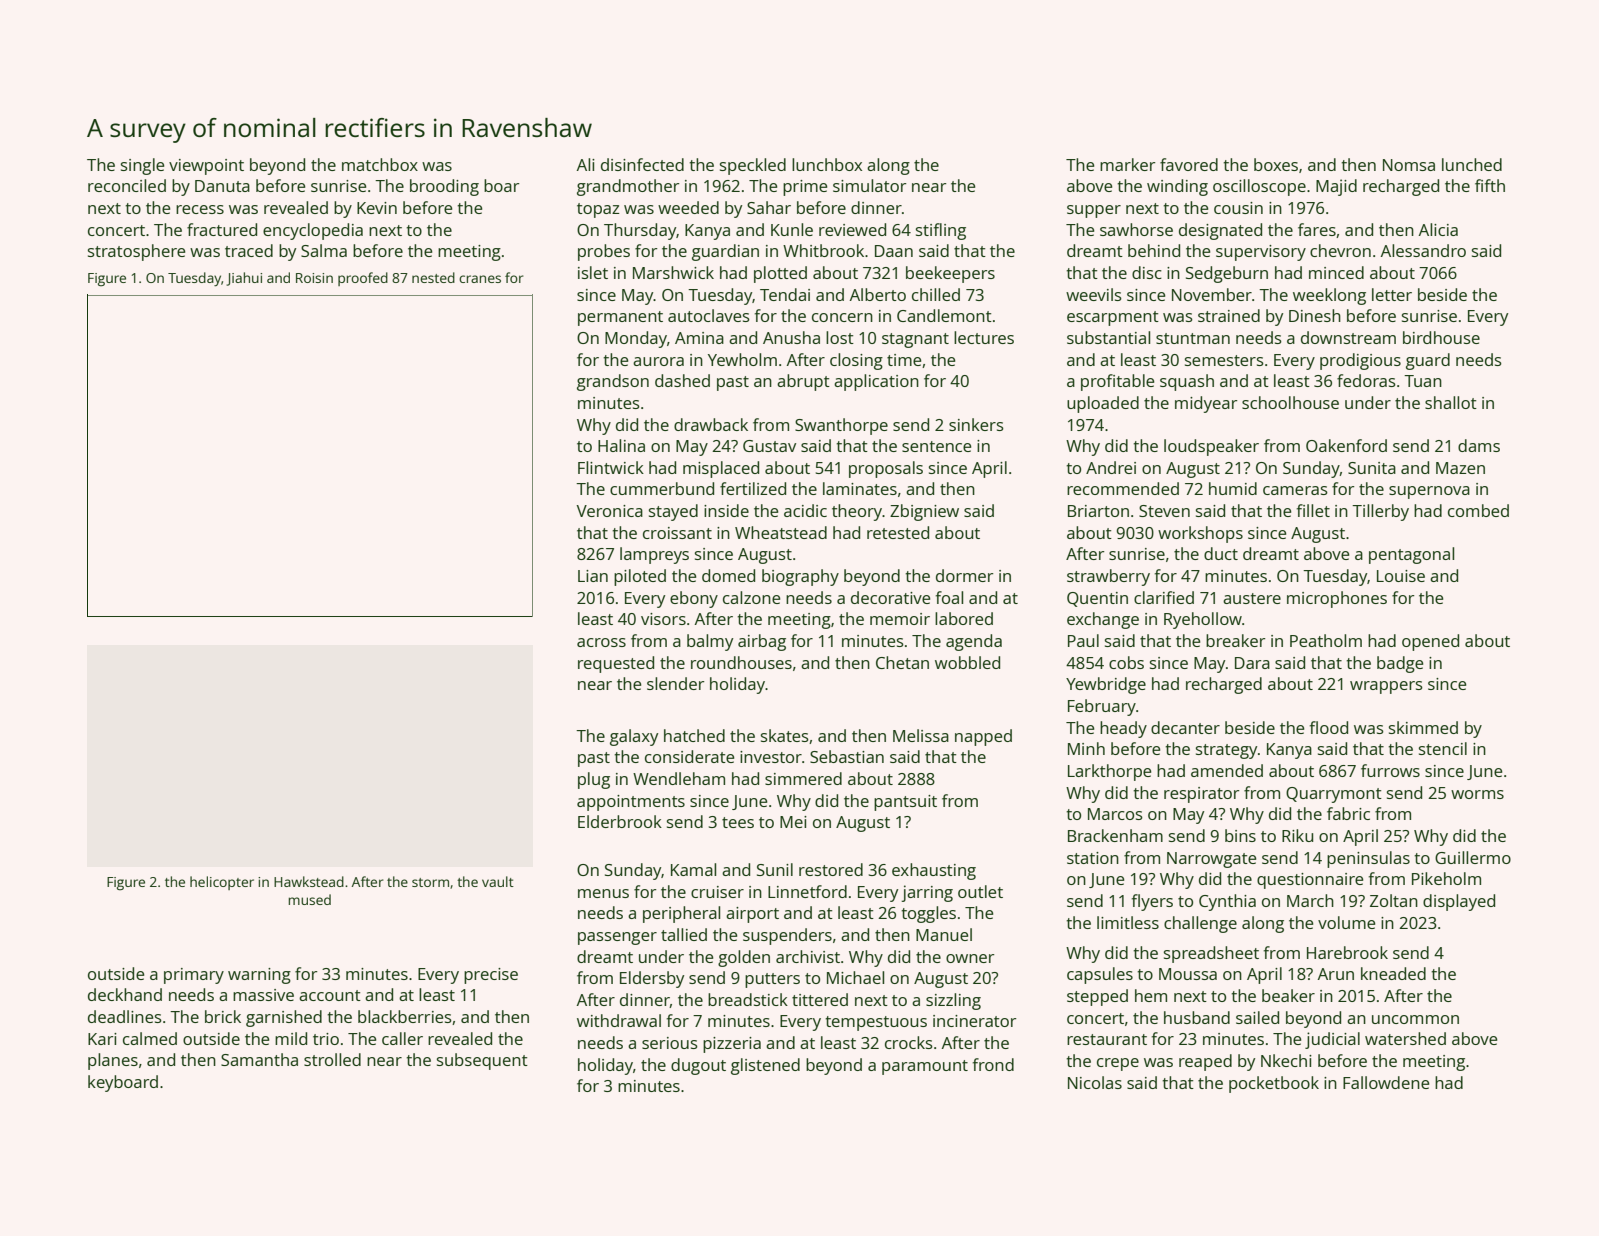 The image size is (1599, 1236). I want to click on across, so click(601, 642).
